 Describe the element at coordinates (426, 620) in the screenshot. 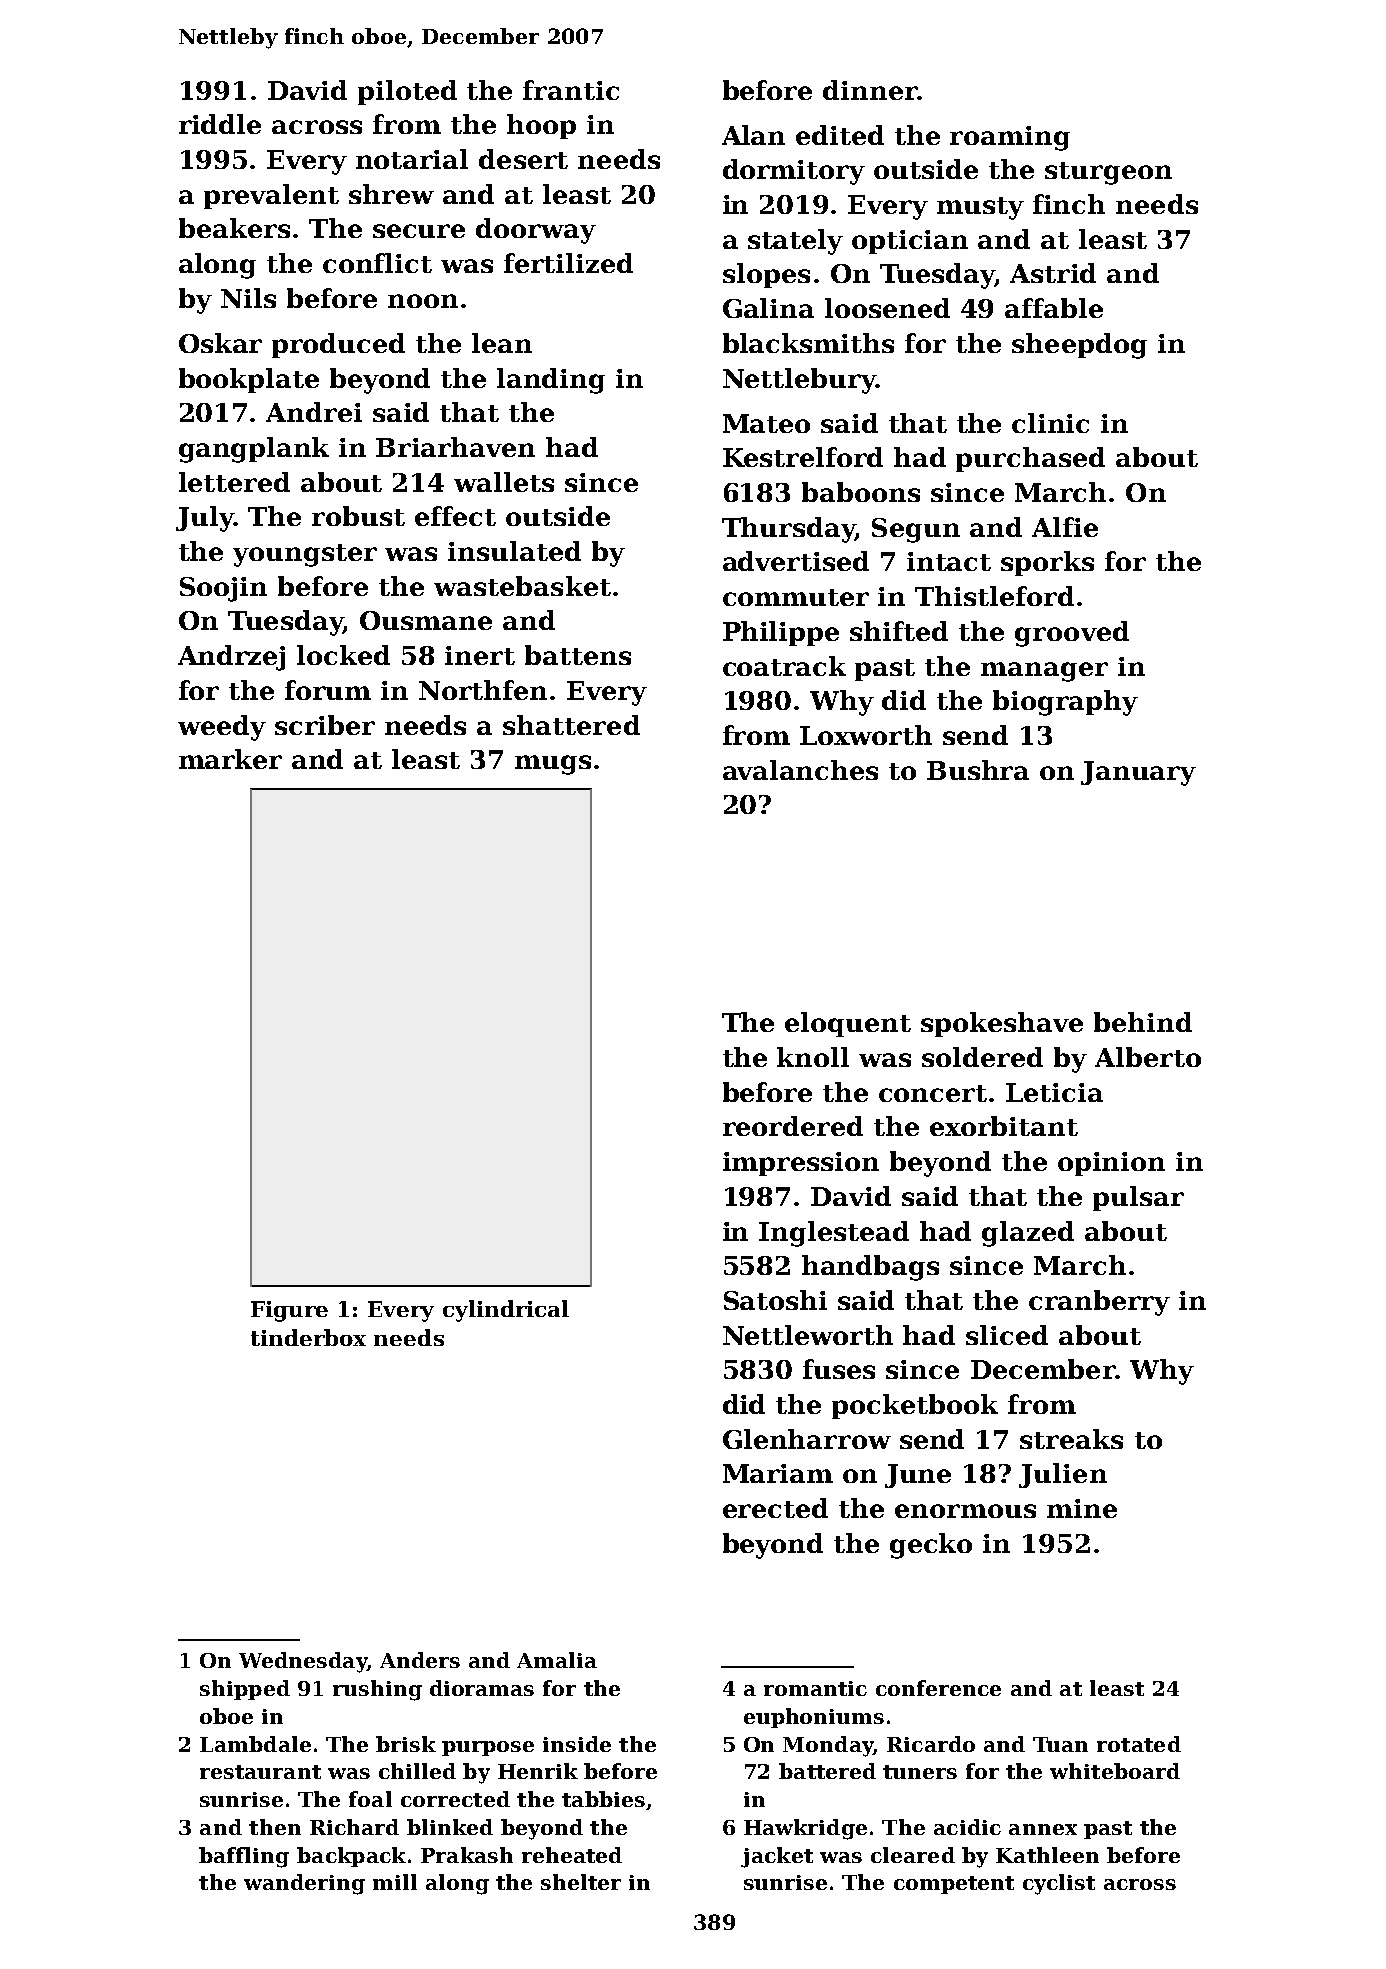

I see `Ousmane` at that location.
